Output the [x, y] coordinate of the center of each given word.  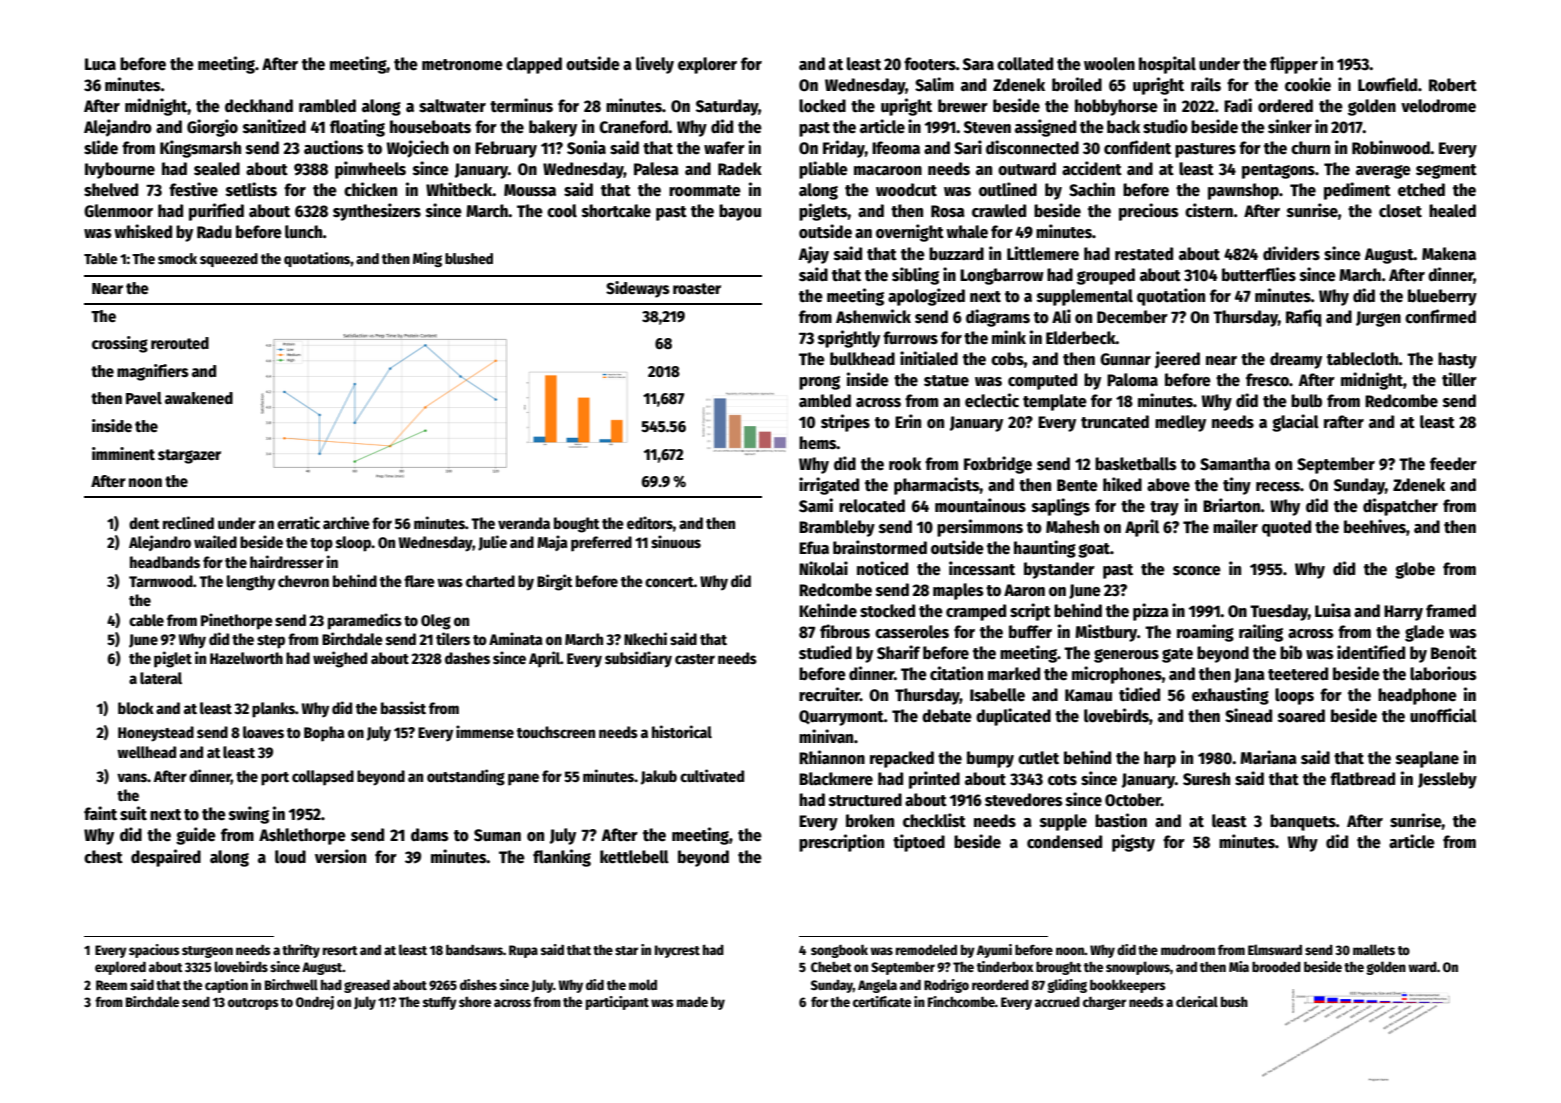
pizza [1151, 612]
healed [1452, 211]
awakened [199, 398]
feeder [1453, 464]
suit [133, 813]
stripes [845, 423]
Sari [968, 147]
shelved [111, 190]
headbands [165, 562]
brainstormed [880, 547]
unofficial [1443, 715]
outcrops [253, 1004]
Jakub [659, 777]
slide [101, 147]
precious [1149, 212]
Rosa [948, 211]
